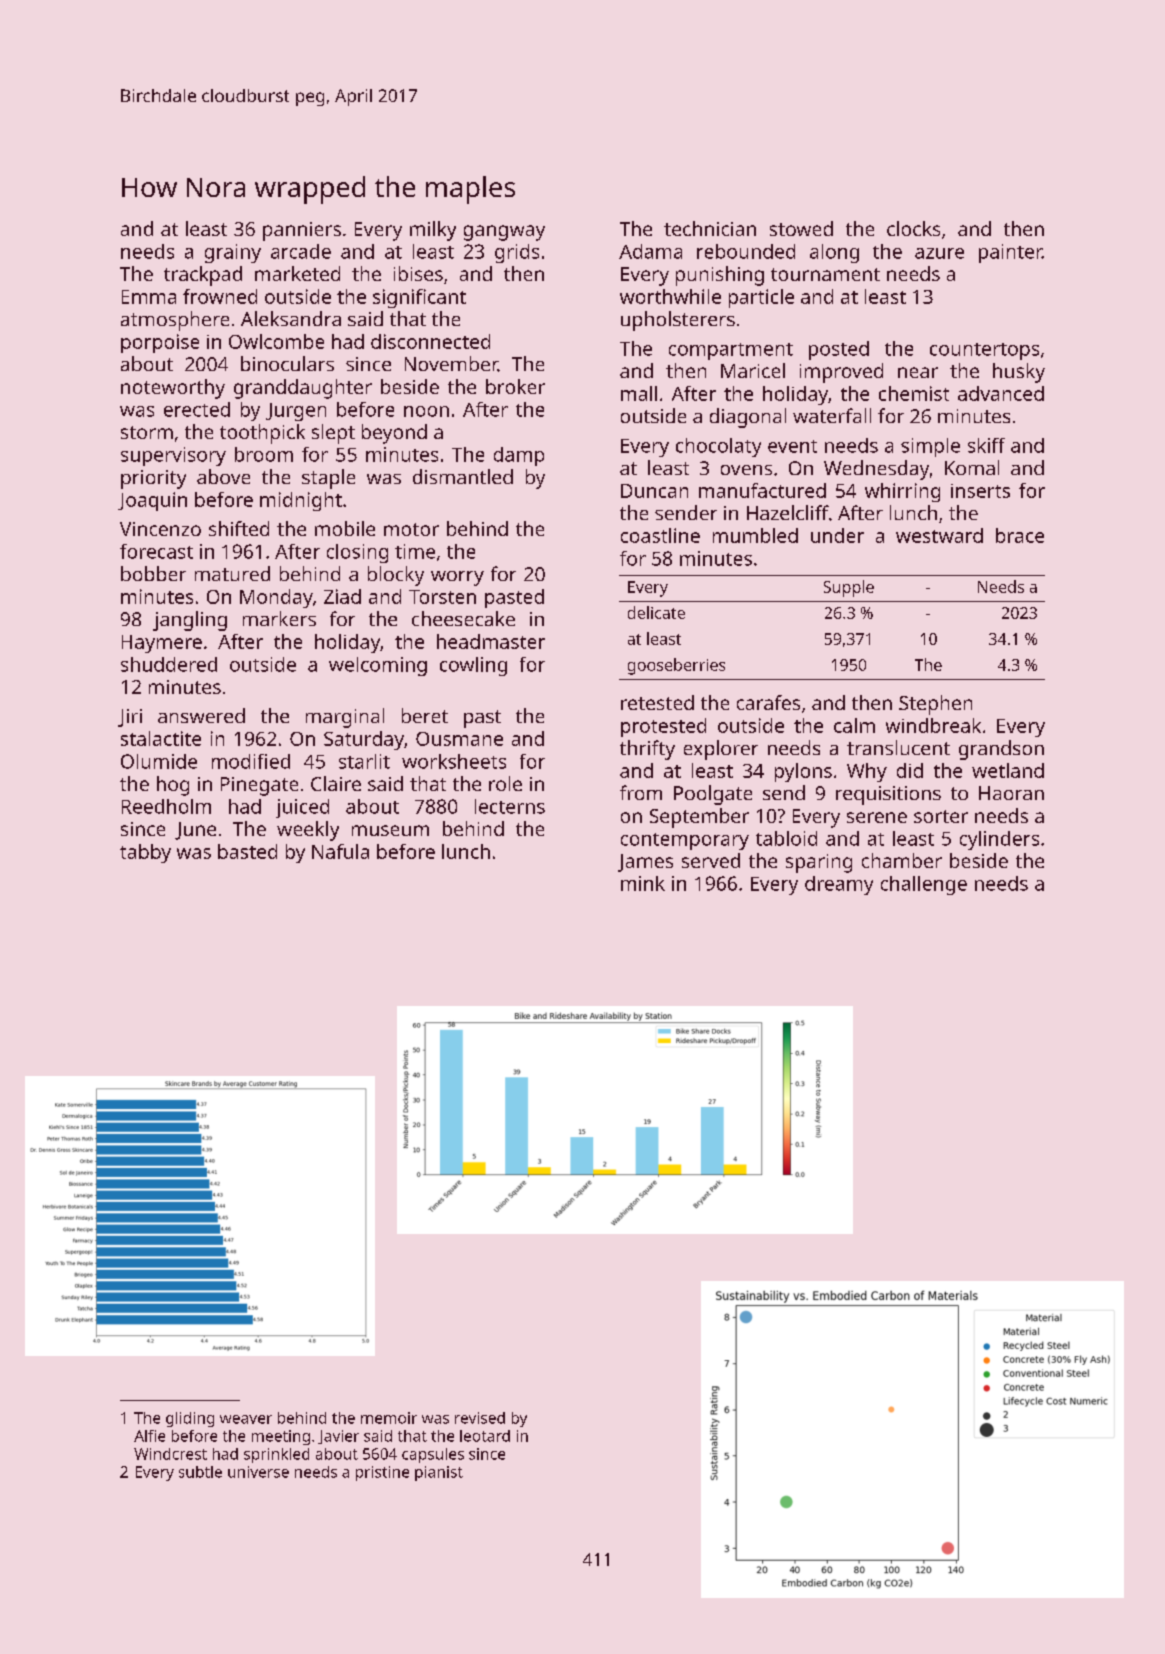 This screenshot has height=1654, width=1165. I want to click on stowed, so click(801, 228).
